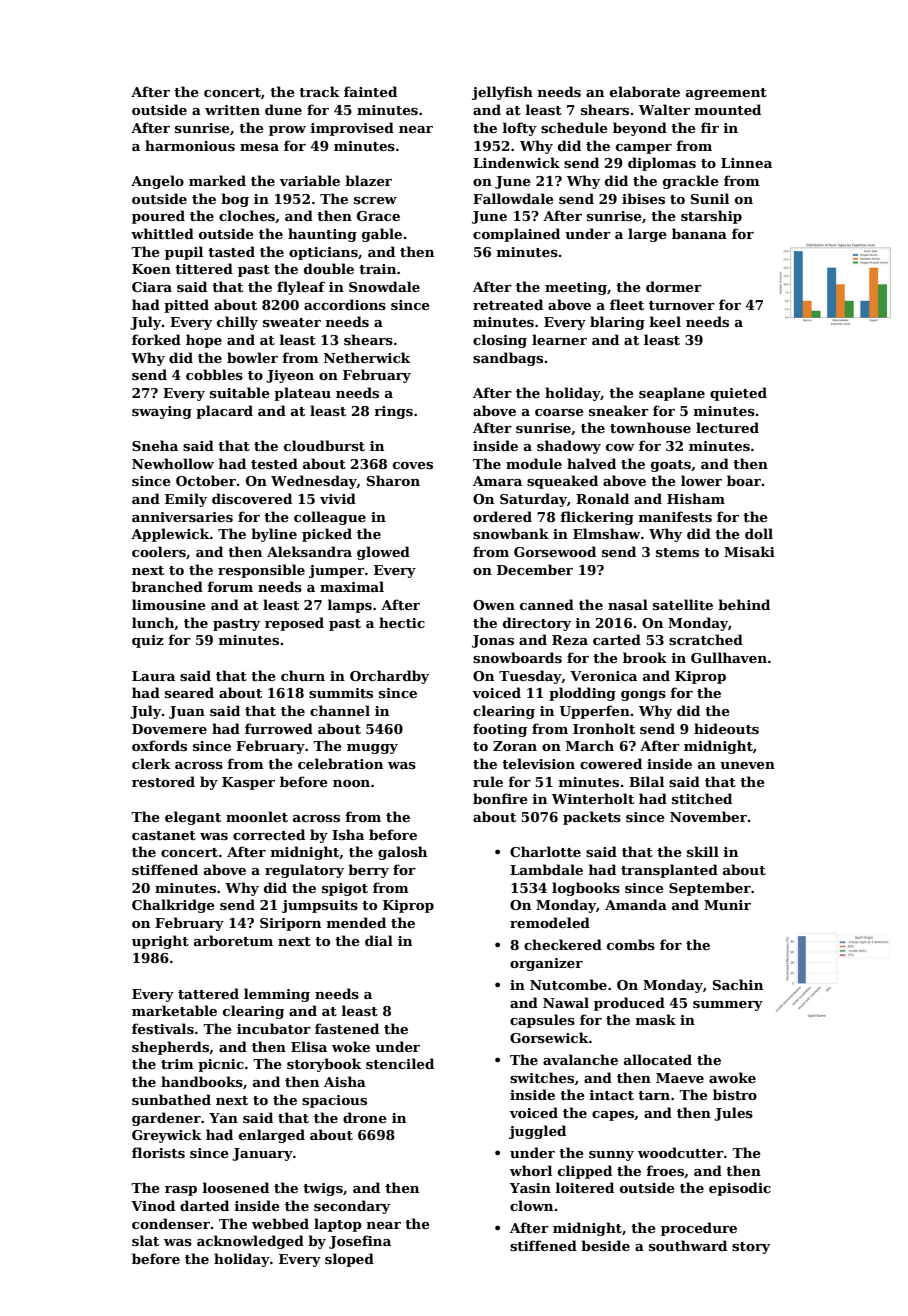 Image resolution: width=908 pixels, height=1316 pixels. I want to click on slat, so click(145, 1240).
